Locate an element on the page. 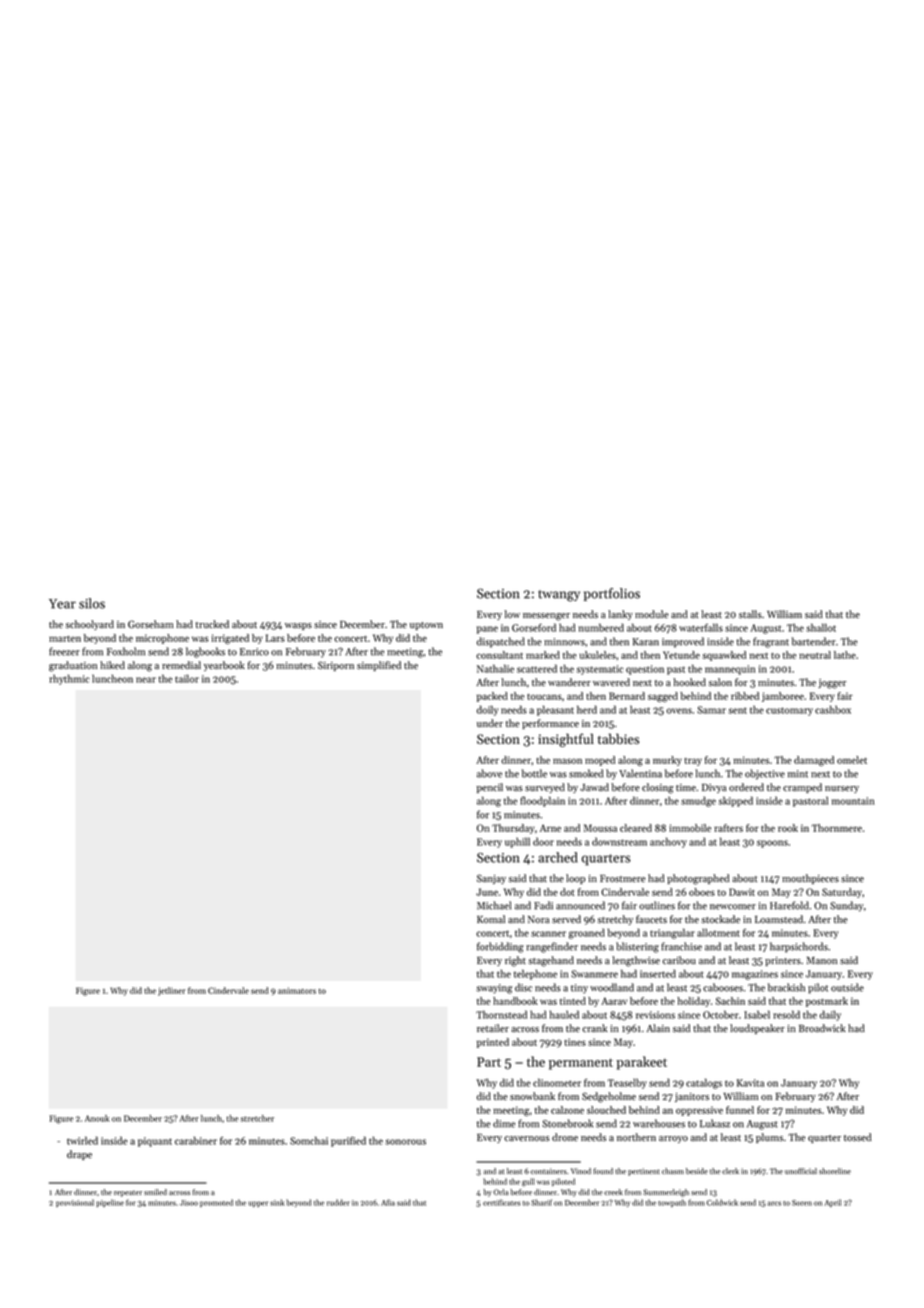 This document has height=1308, width=924. trucked is located at coordinates (212, 624).
